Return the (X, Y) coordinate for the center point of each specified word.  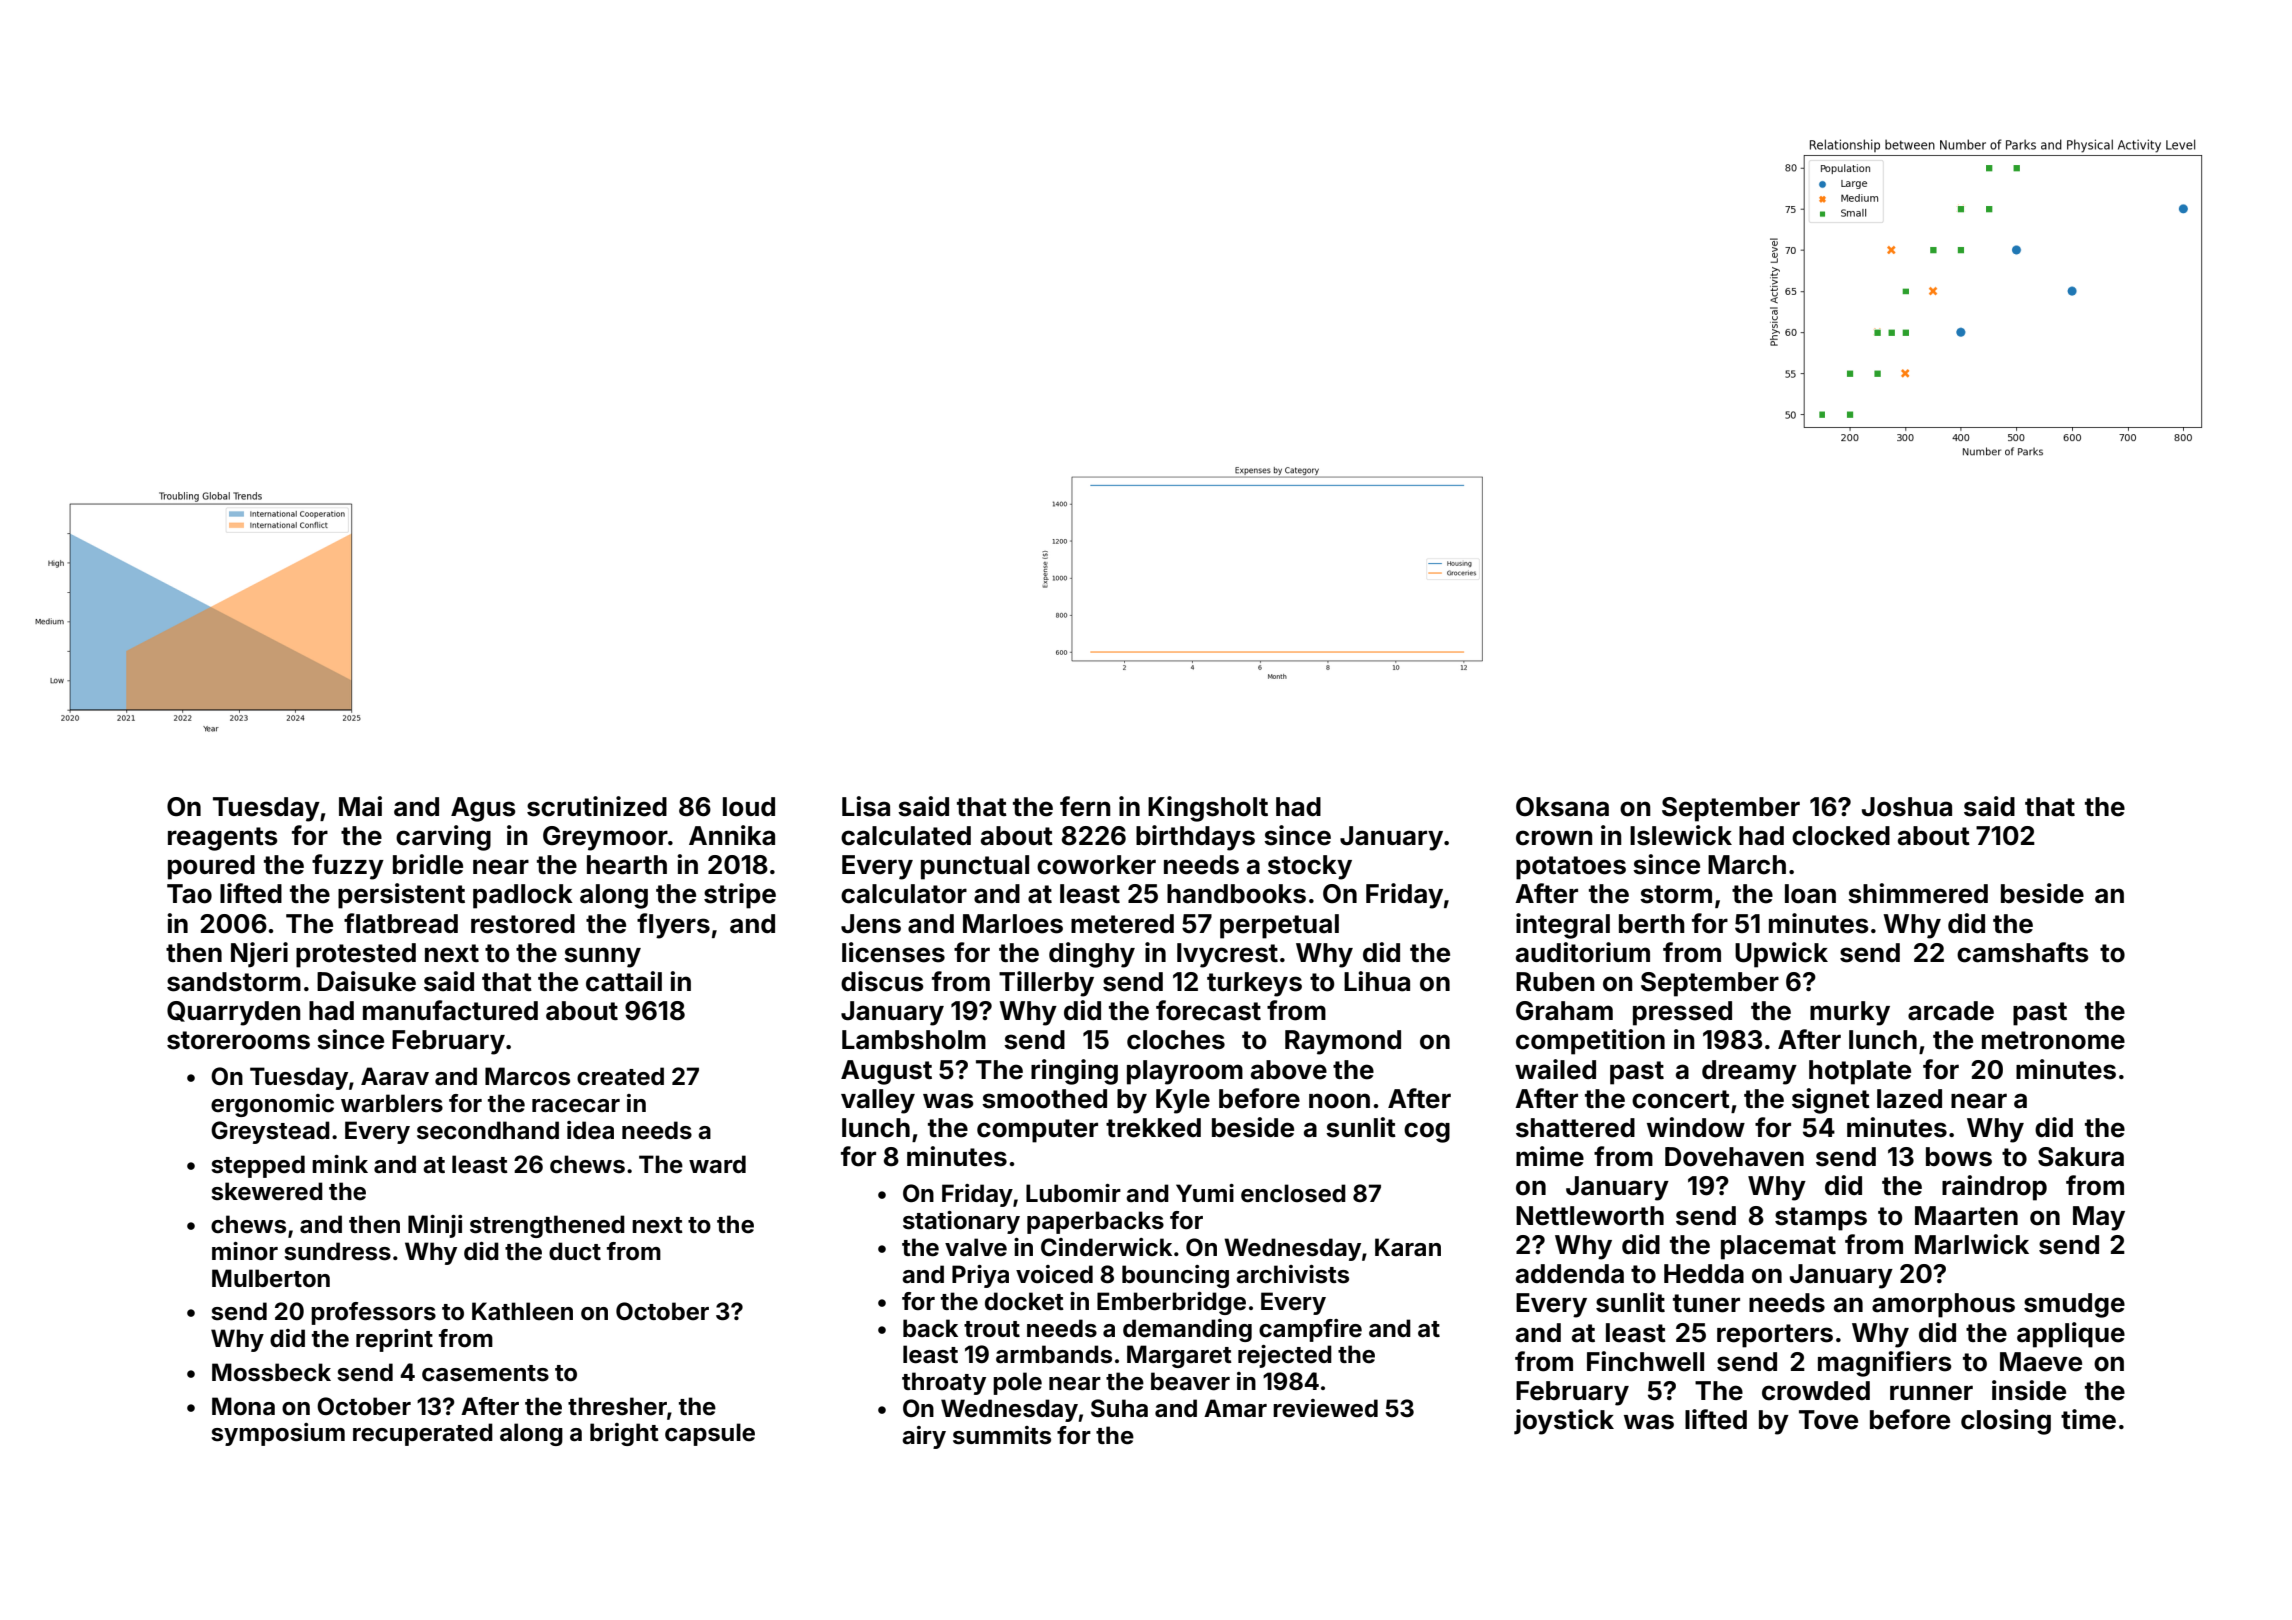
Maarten (1966, 1216)
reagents (223, 839)
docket (1024, 1301)
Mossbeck (271, 1372)
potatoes (1571, 868)
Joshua (1907, 807)
